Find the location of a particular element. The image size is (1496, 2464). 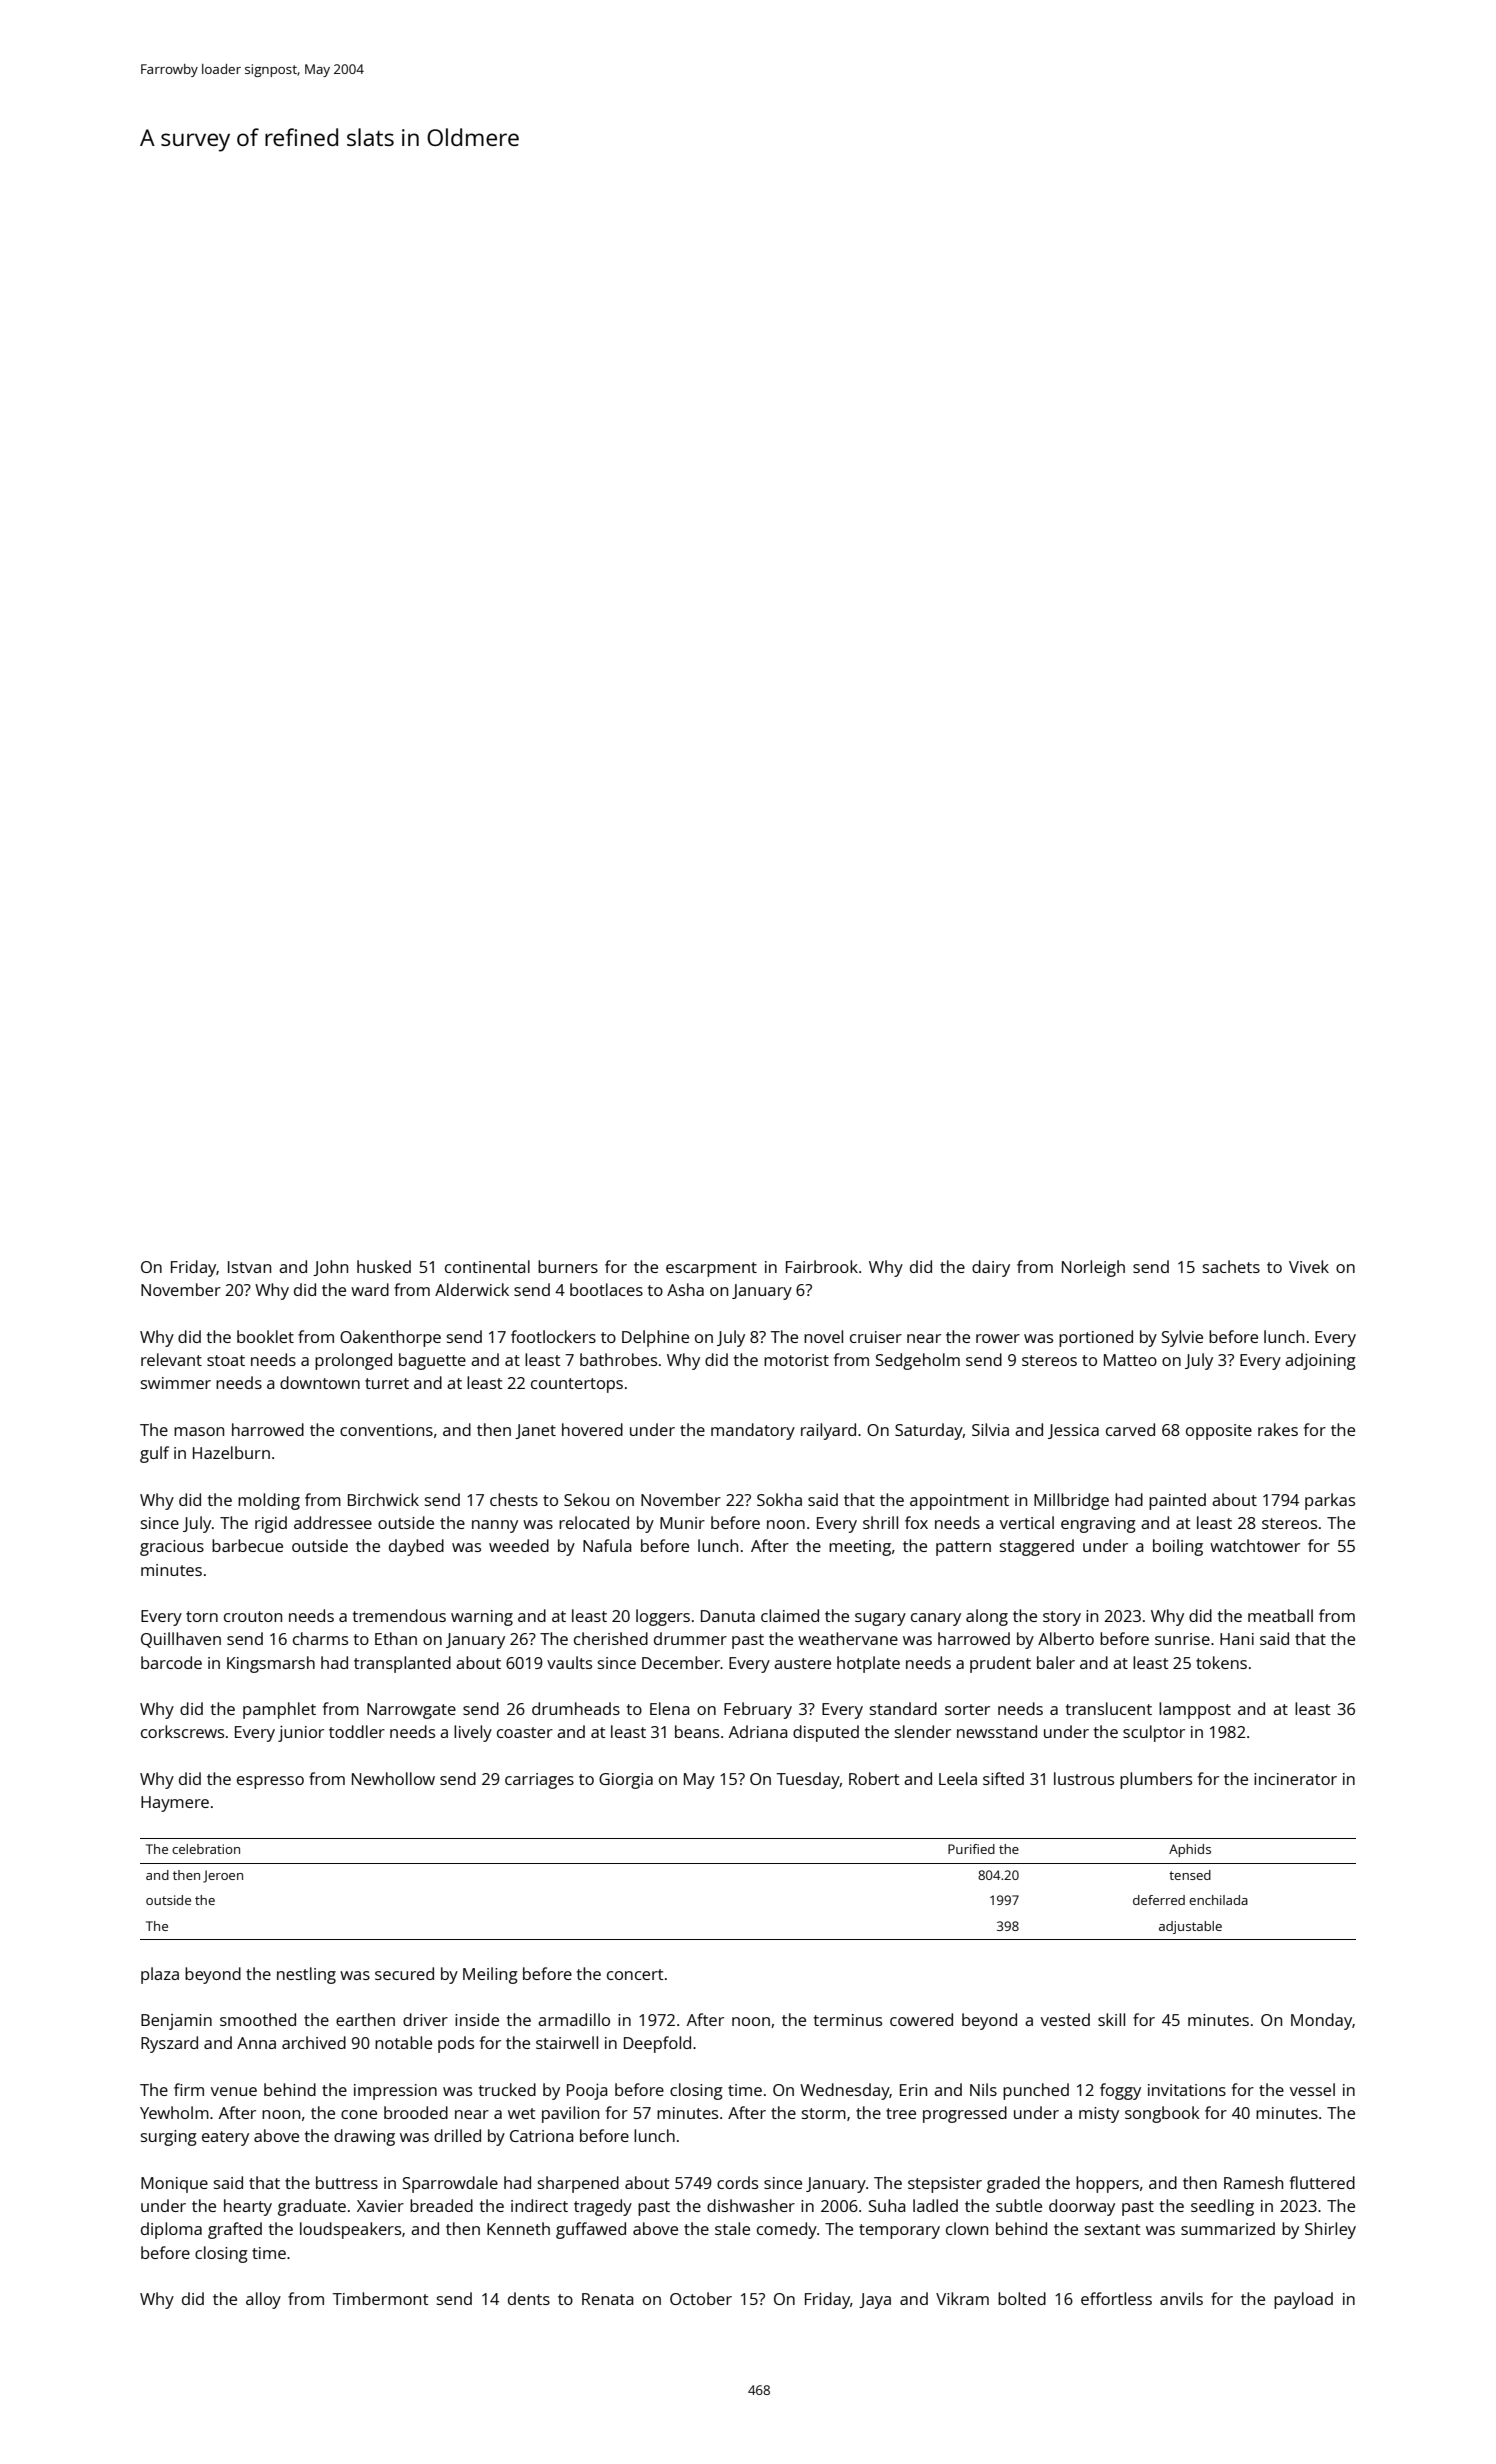

Sylvie is located at coordinates (1182, 1338).
